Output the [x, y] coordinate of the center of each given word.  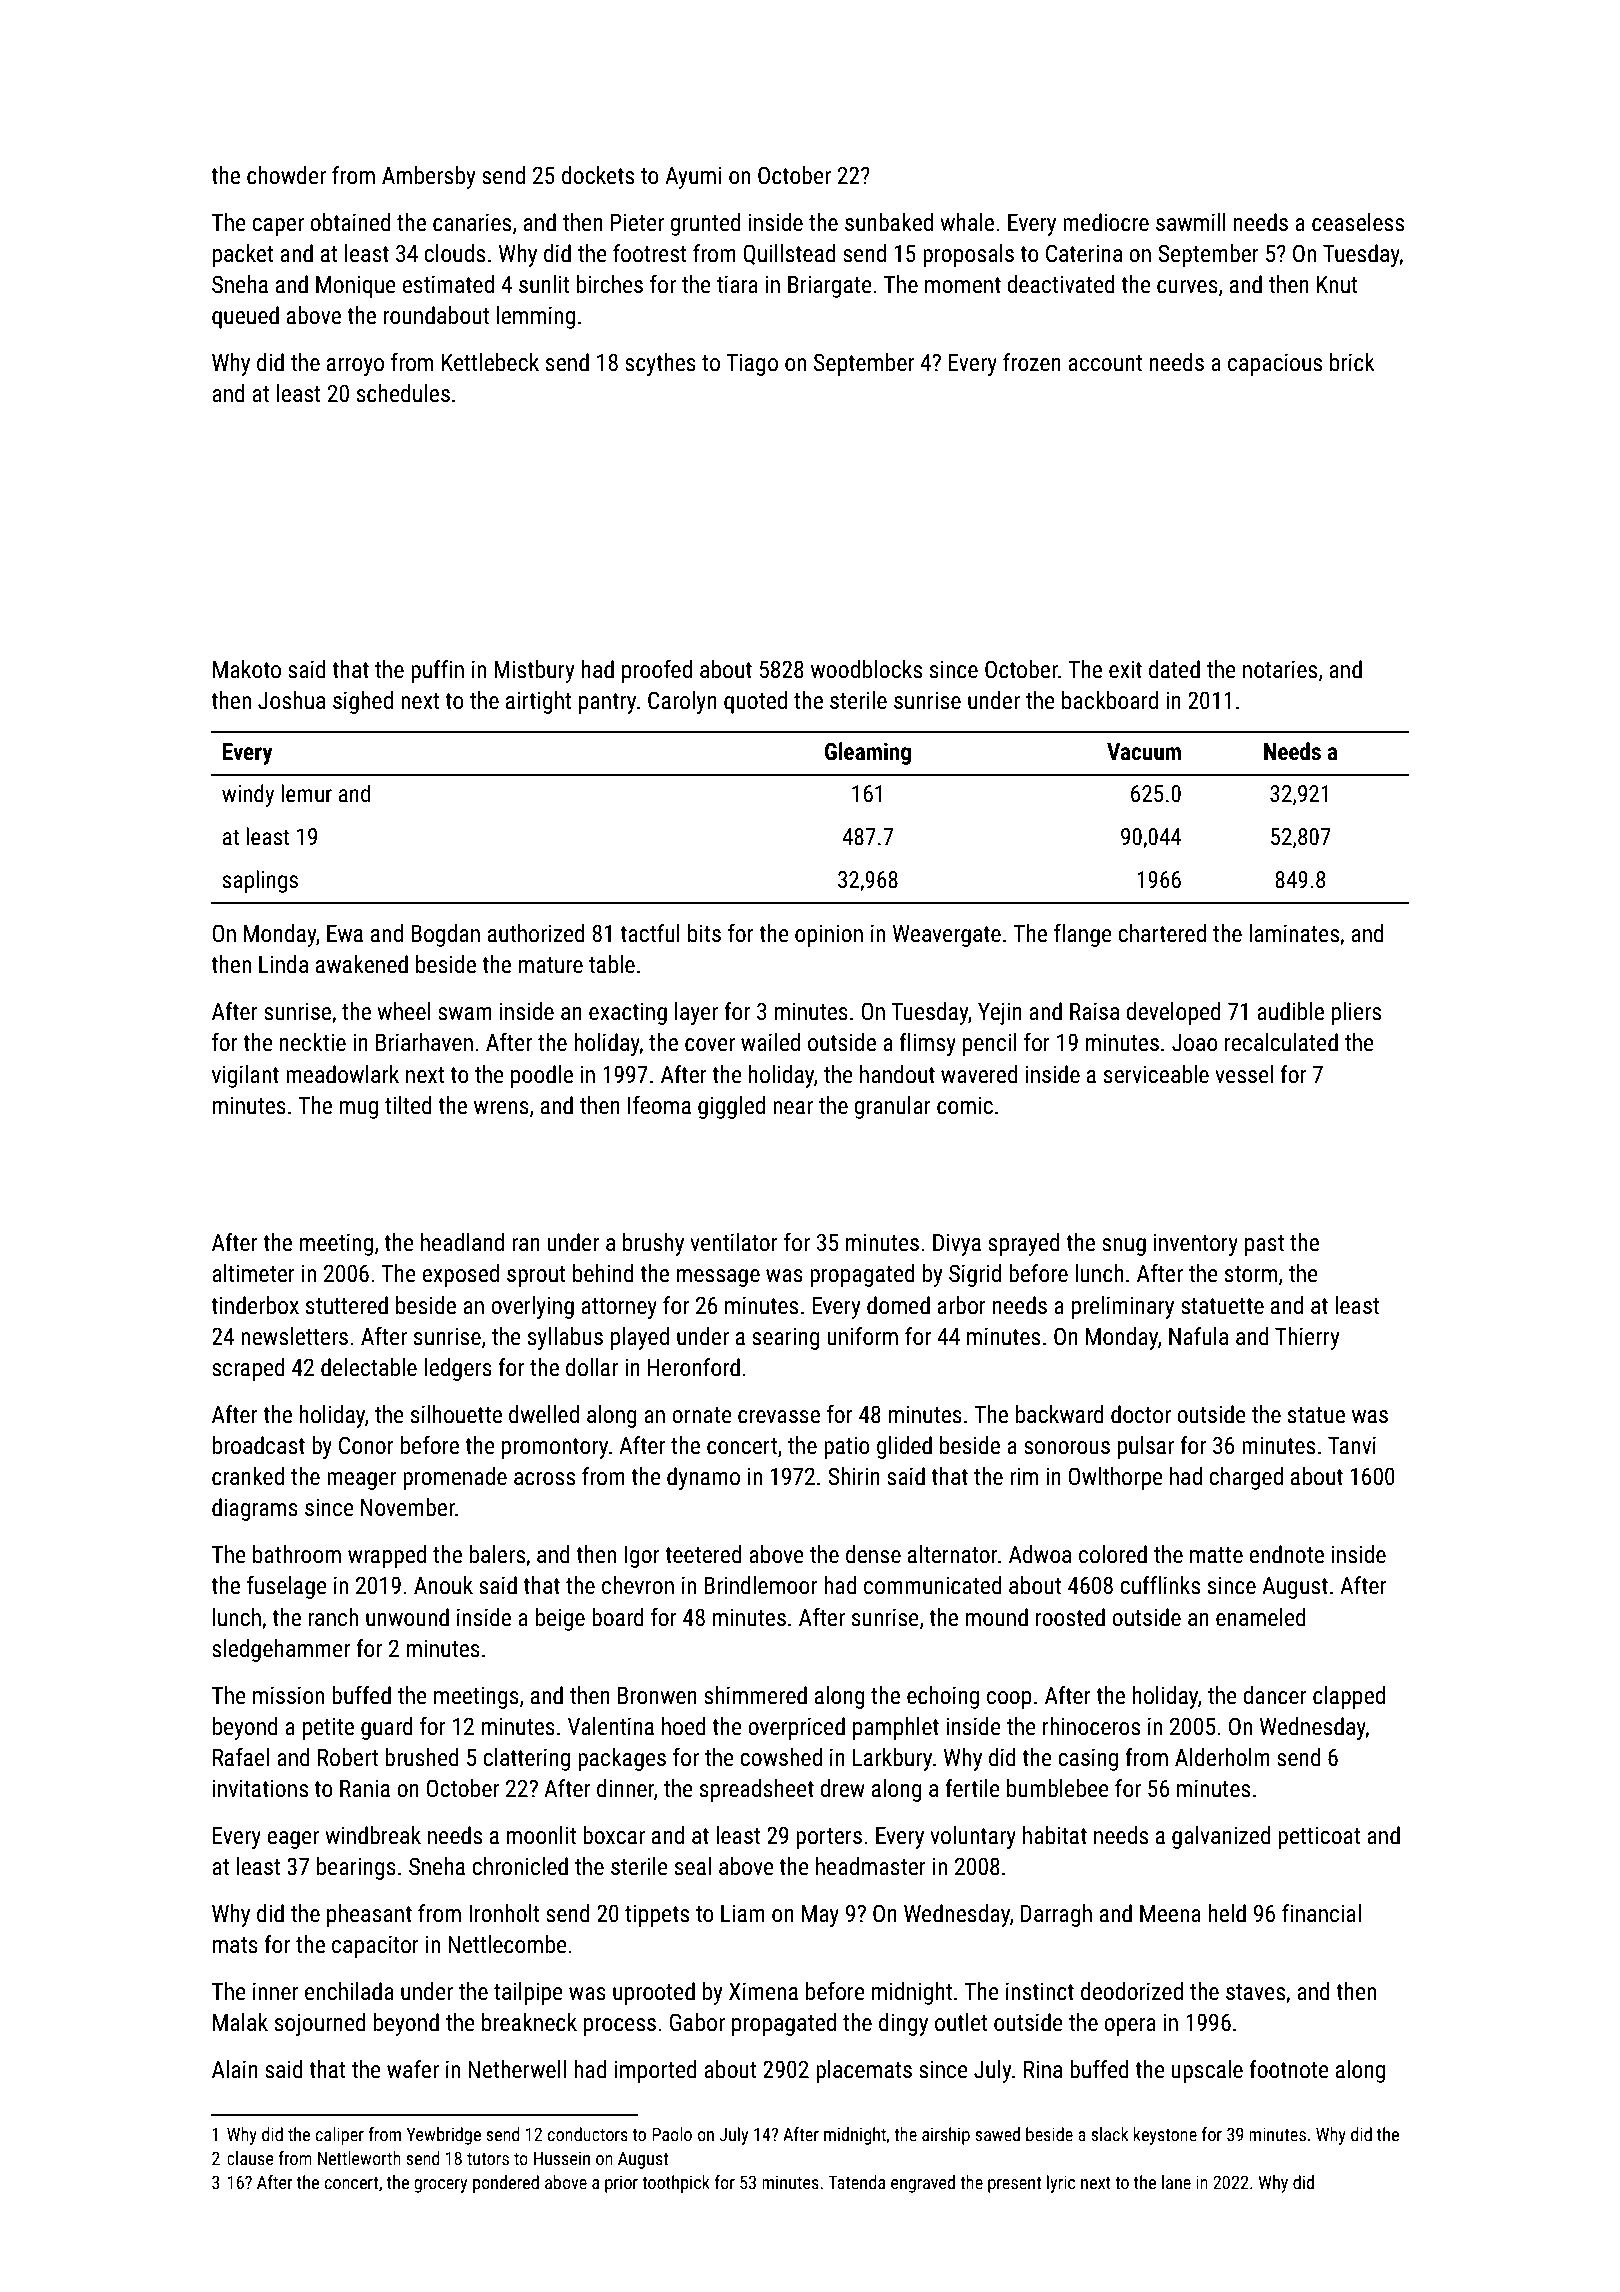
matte [1216, 1555]
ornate [702, 1415]
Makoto [247, 669]
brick [1352, 362]
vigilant [245, 1076]
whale [967, 222]
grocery [440, 2186]
